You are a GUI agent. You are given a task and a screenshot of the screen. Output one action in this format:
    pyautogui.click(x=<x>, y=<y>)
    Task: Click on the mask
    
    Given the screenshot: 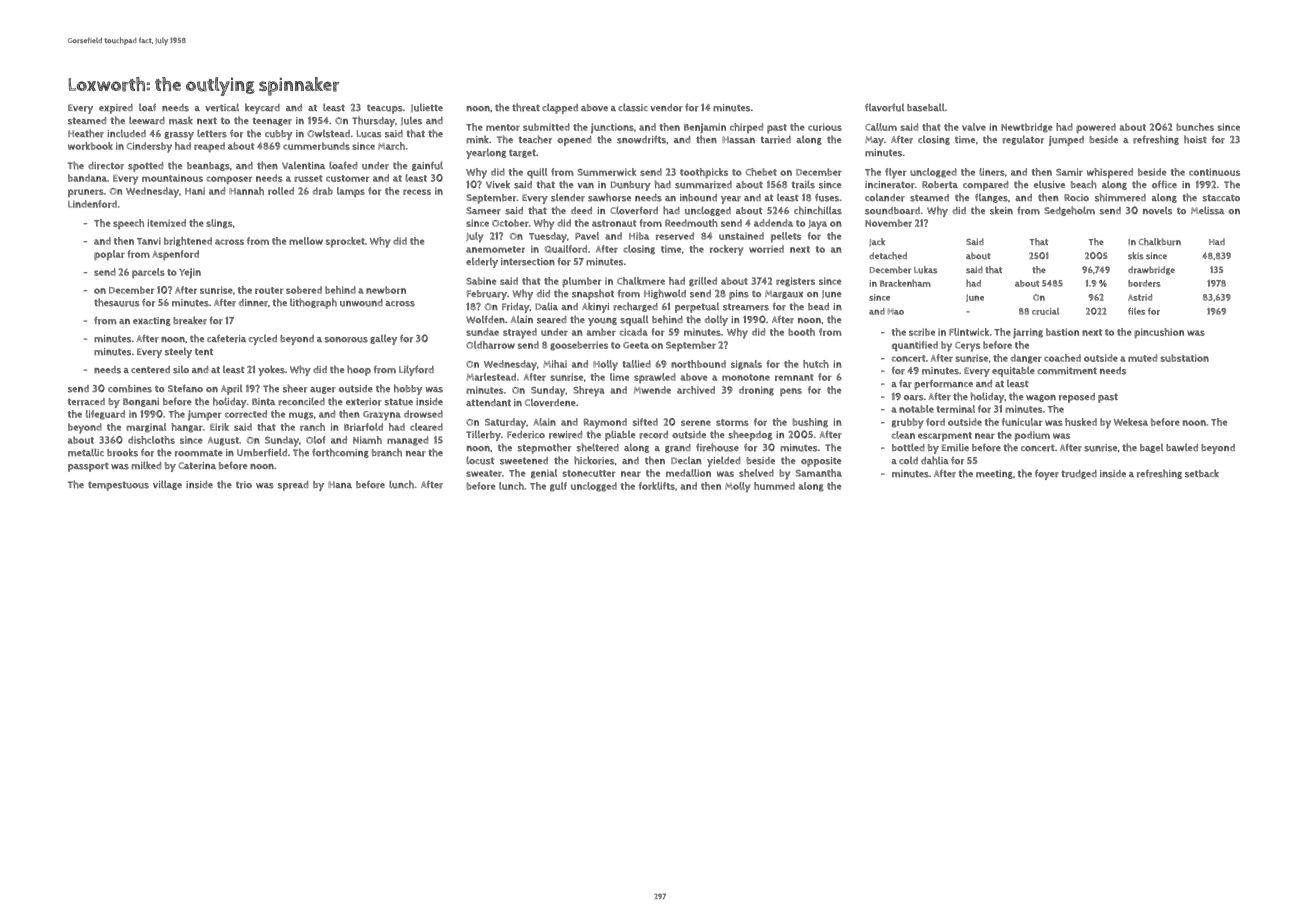 What is the action you would take?
    pyautogui.click(x=181, y=121)
